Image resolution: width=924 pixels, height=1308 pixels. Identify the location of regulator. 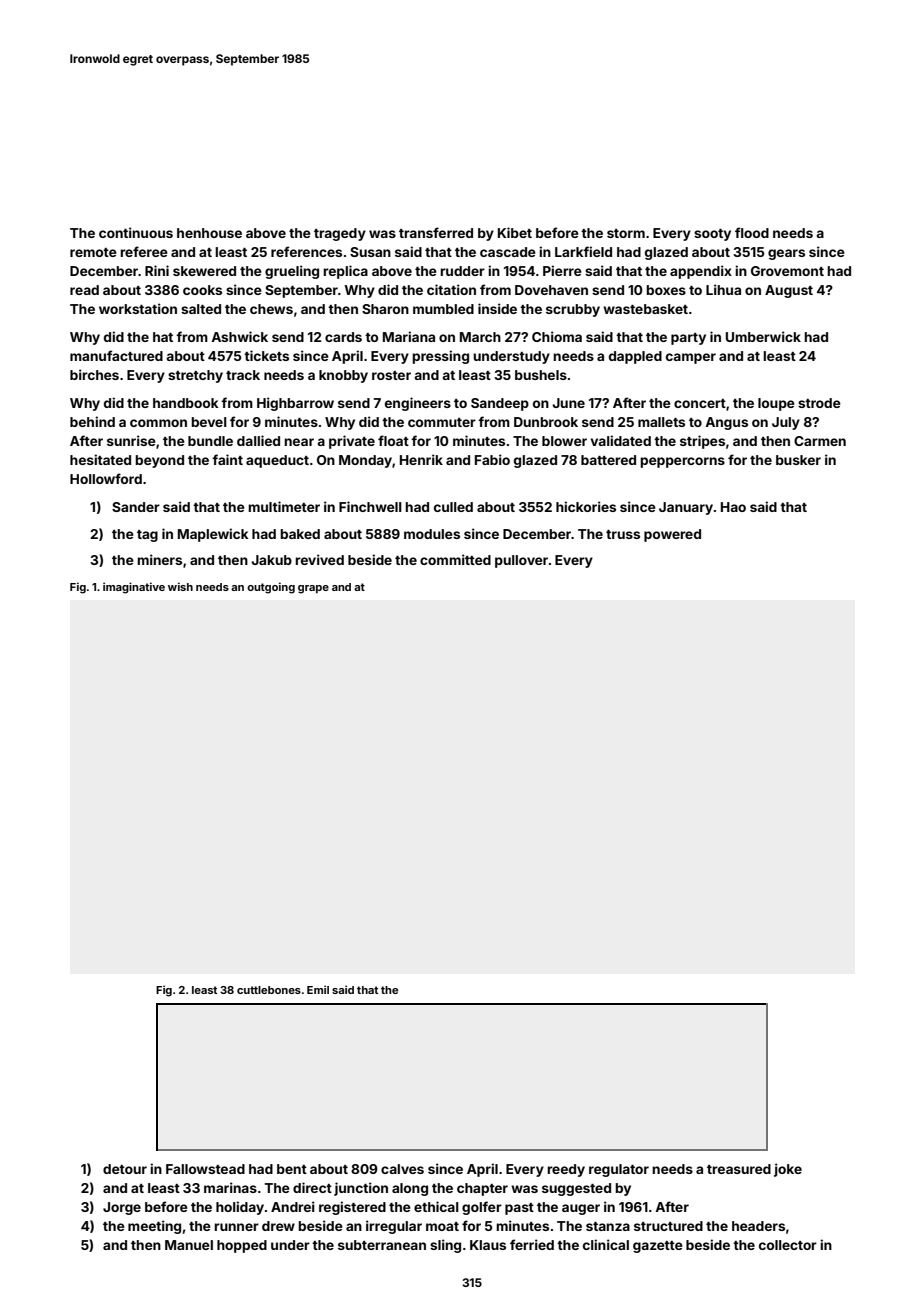
(619, 1170).
